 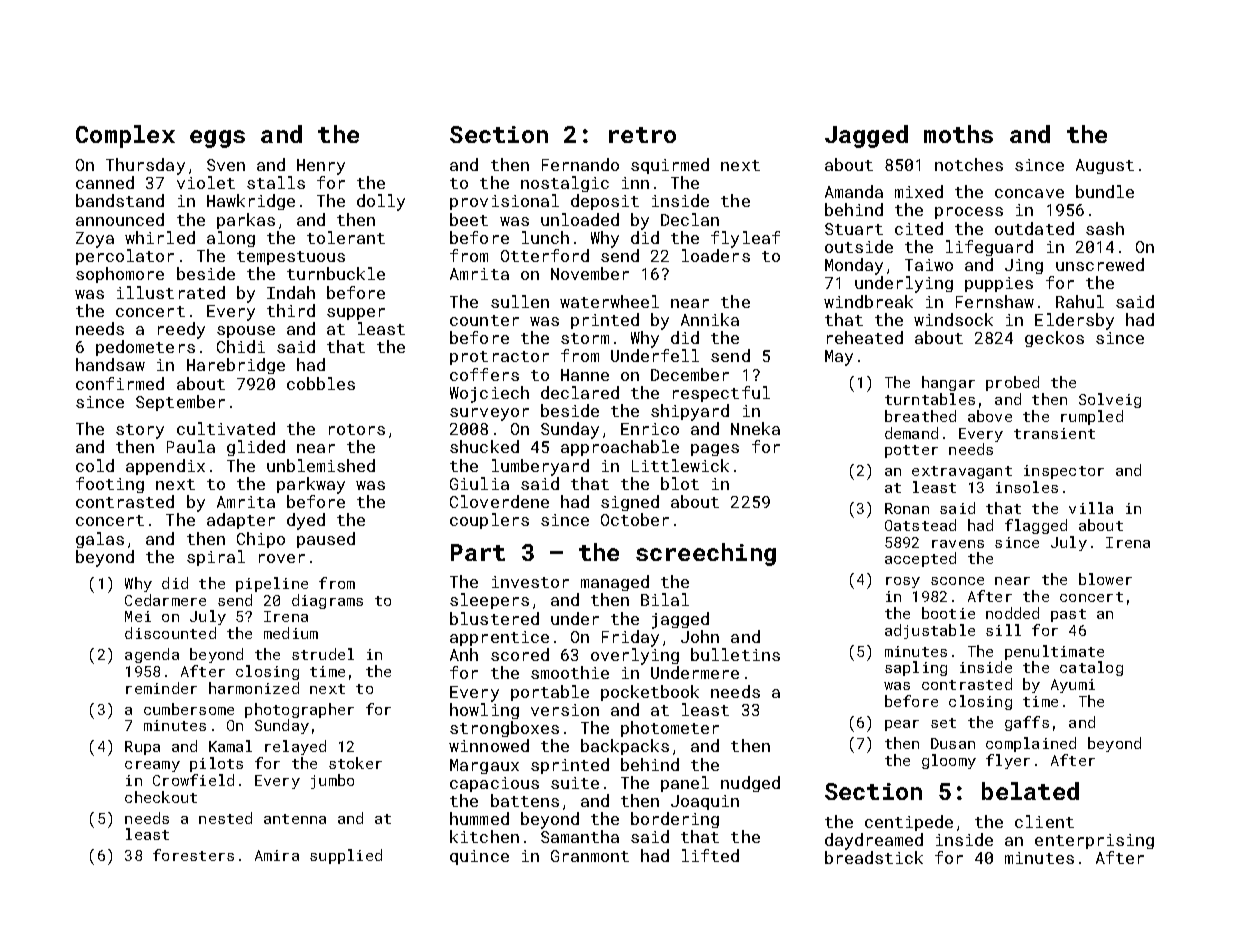 What do you see at coordinates (277, 855) in the document?
I see `Amira` at bounding box center [277, 855].
